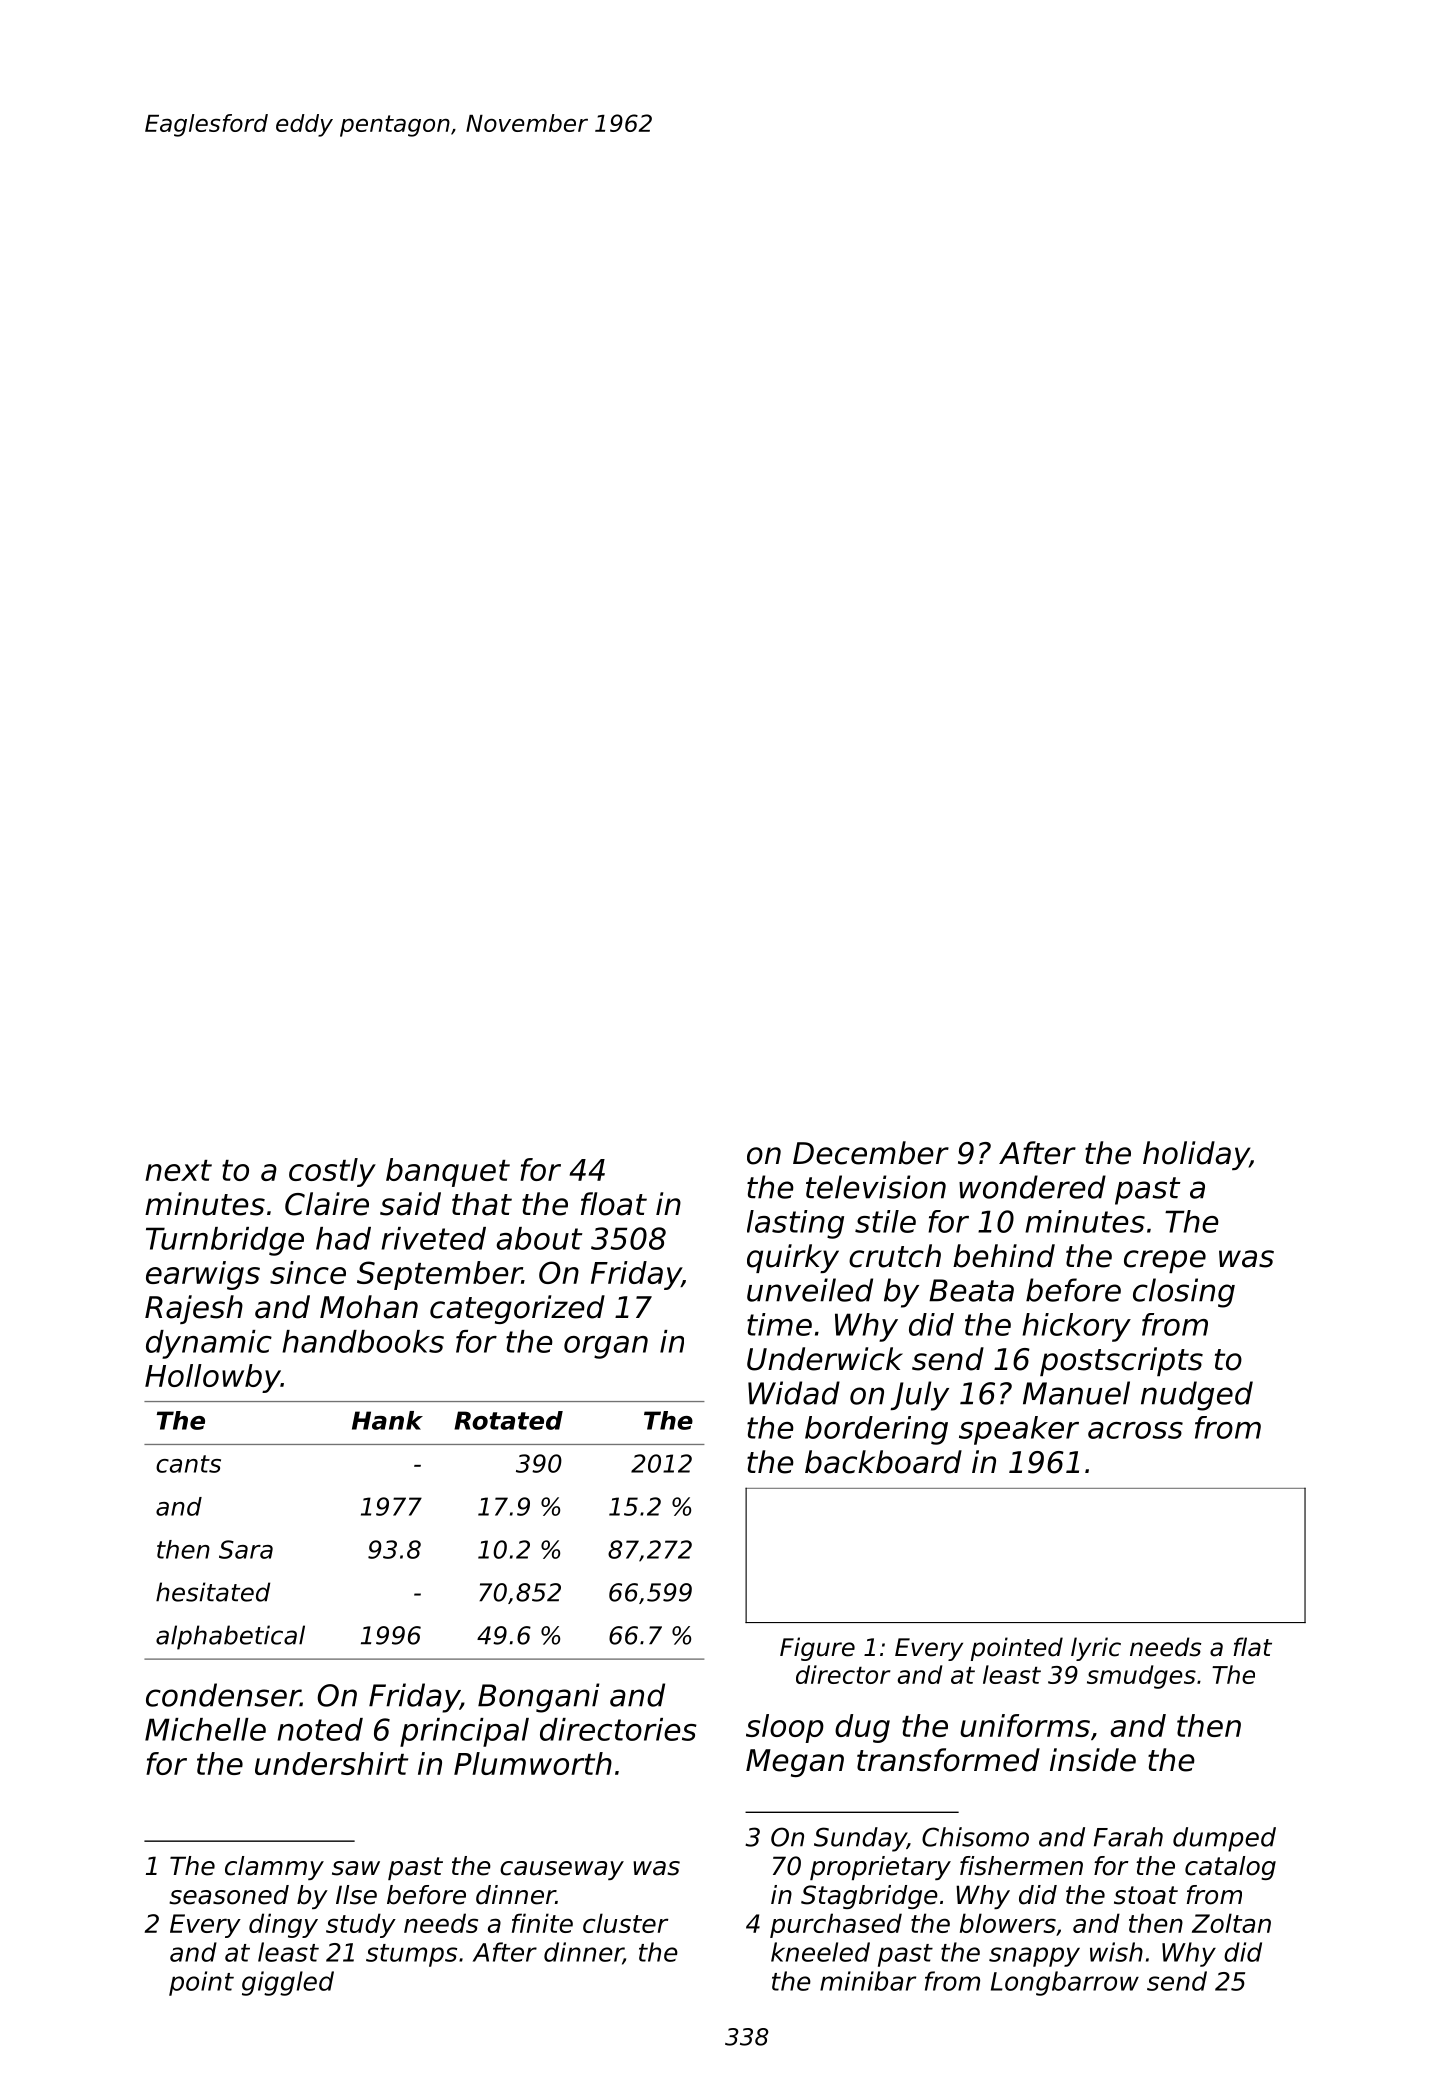 The width and height of the screenshot is (1450, 2100). Describe the element at coordinates (562, 1870) in the screenshot. I see `causeway` at that location.
